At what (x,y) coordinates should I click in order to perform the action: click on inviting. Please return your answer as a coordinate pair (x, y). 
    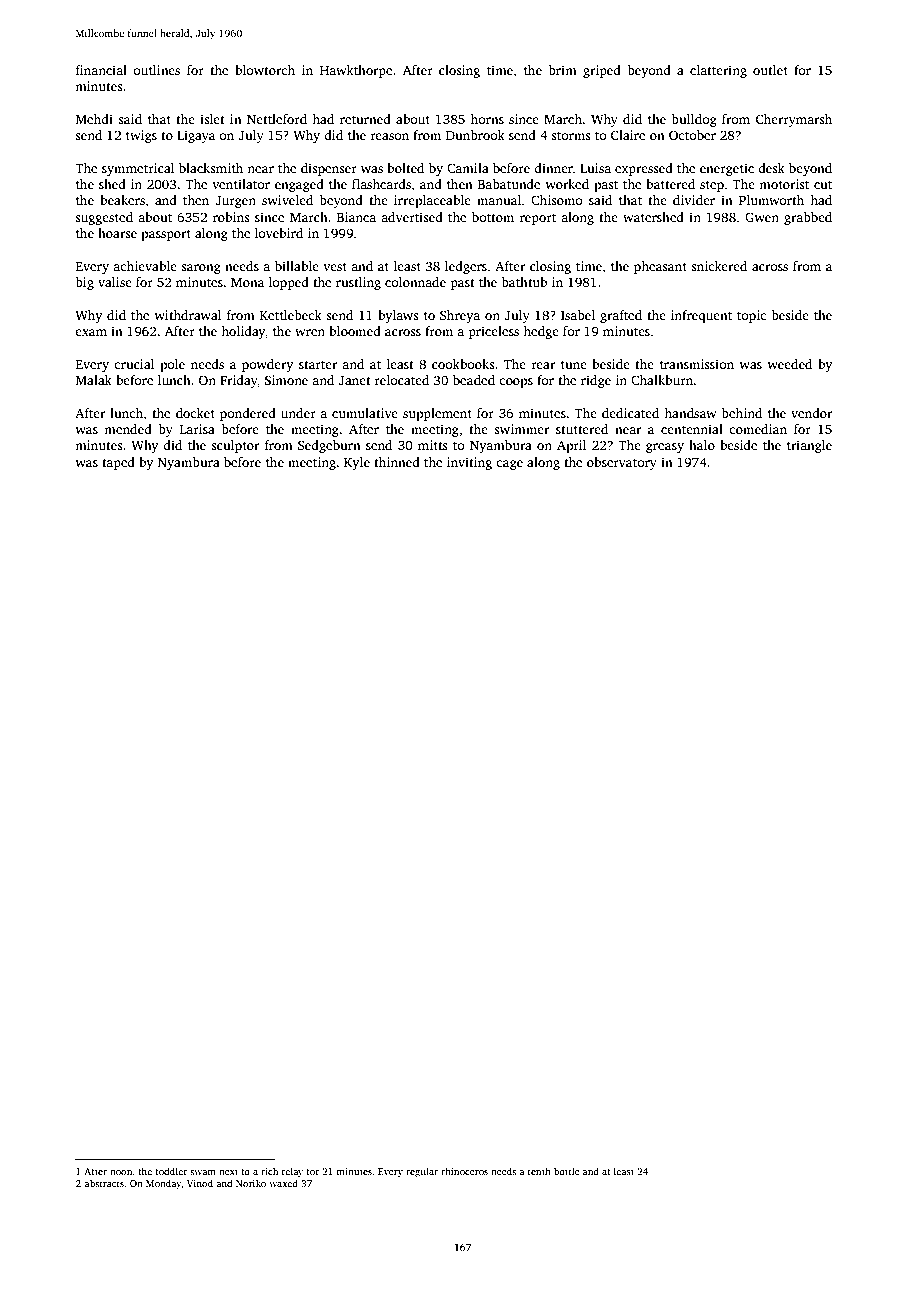
    Looking at the image, I should click on (469, 463).
